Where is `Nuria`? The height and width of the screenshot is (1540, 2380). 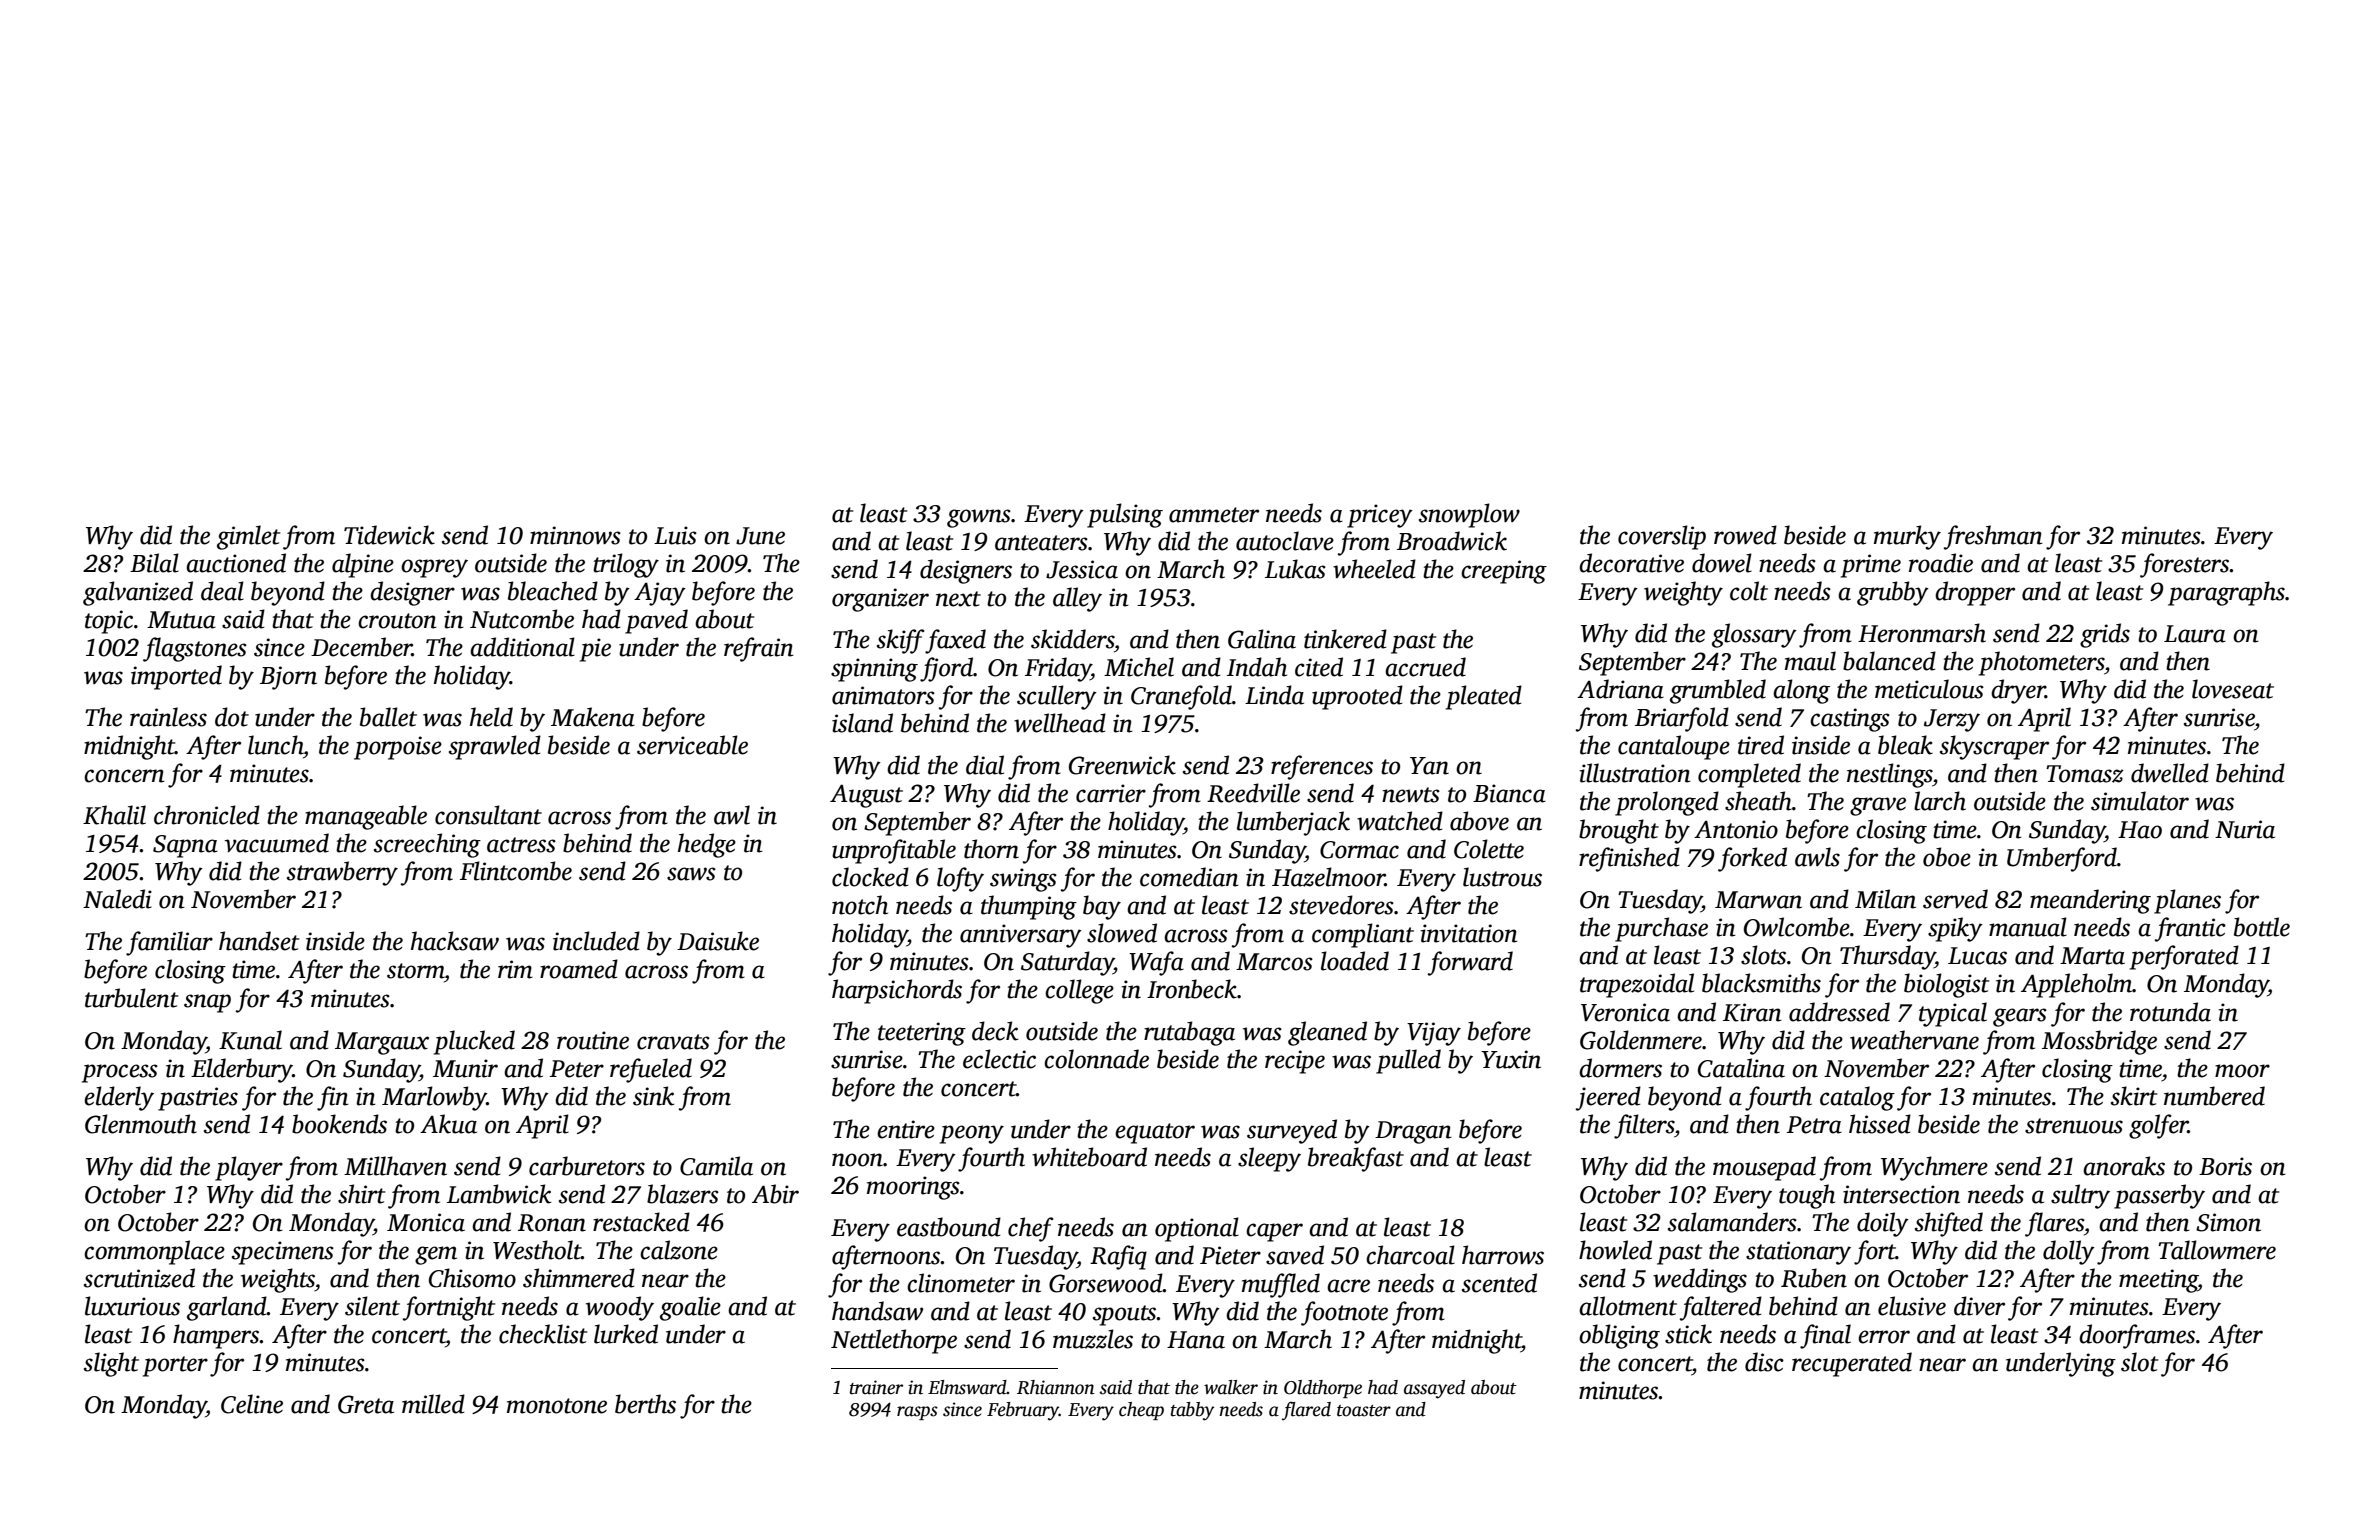
Nuria is located at coordinates (2245, 829).
